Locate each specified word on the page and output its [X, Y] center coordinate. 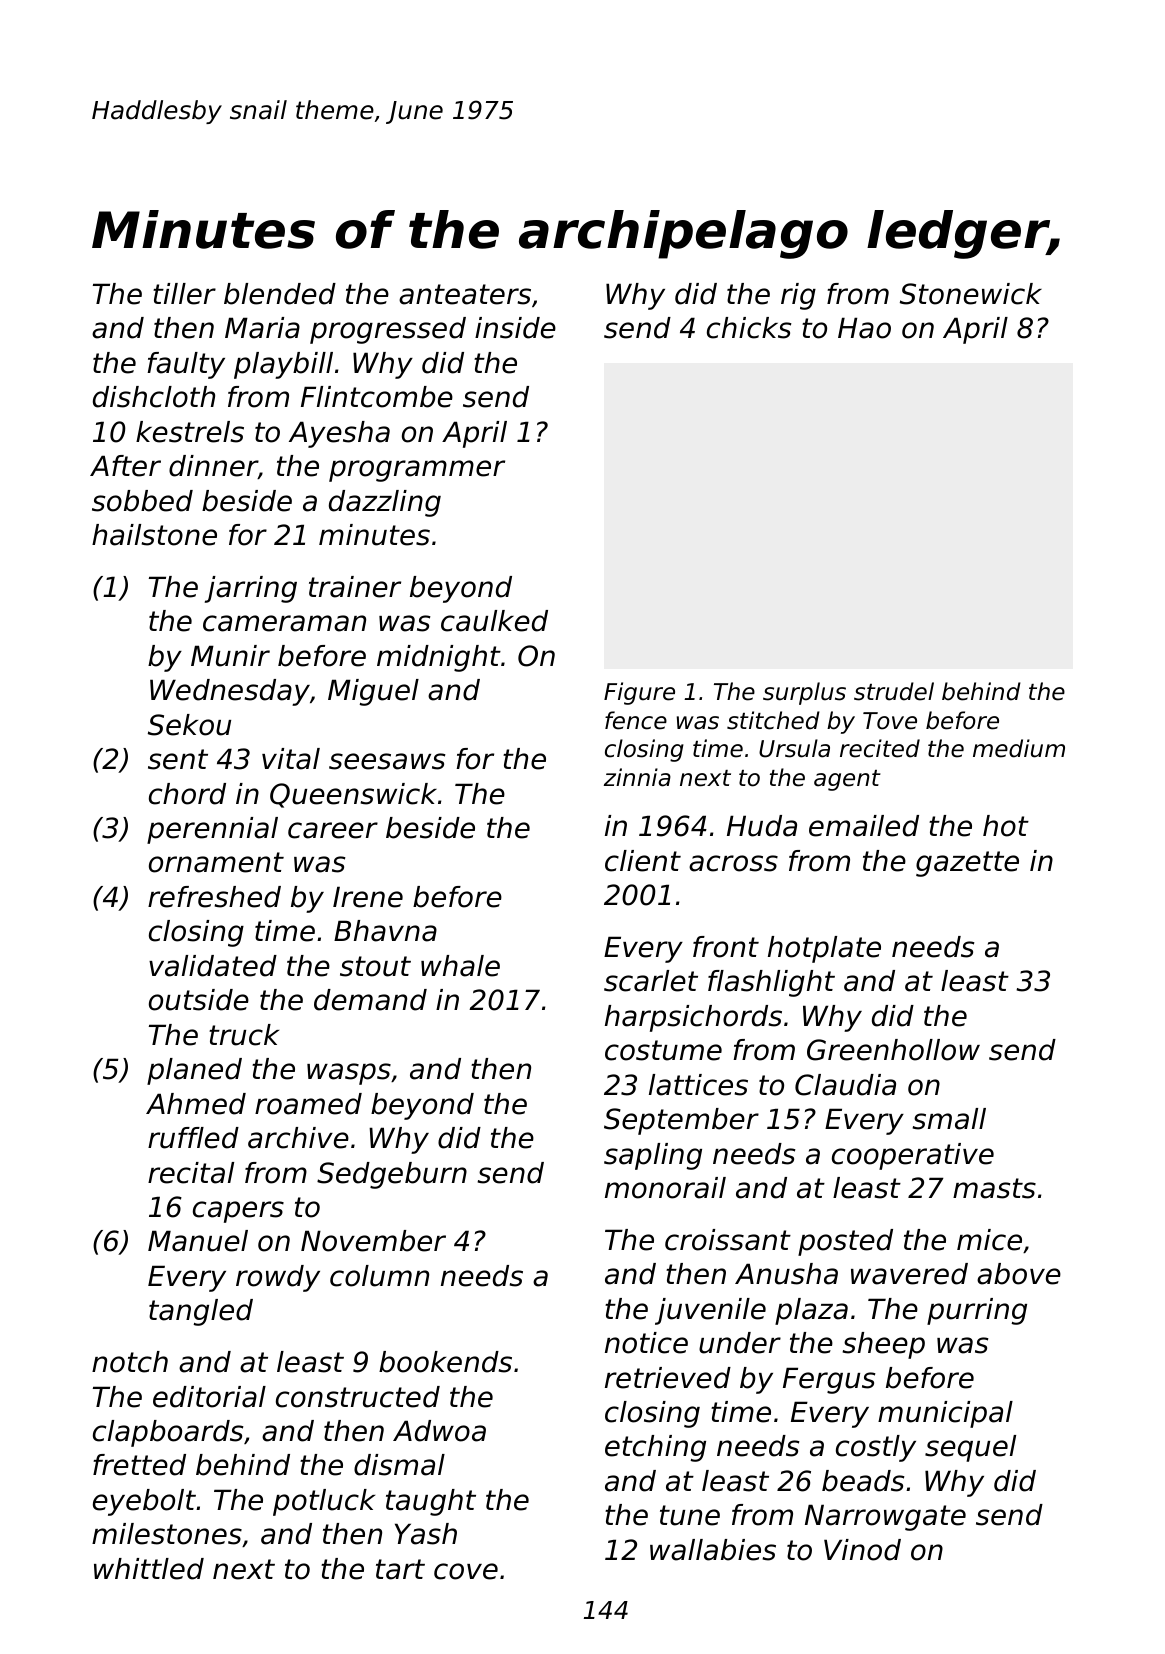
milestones [167, 1534]
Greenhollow [893, 1050]
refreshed [214, 897]
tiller [184, 294]
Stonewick [971, 294]
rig [798, 296]
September [681, 1121]
